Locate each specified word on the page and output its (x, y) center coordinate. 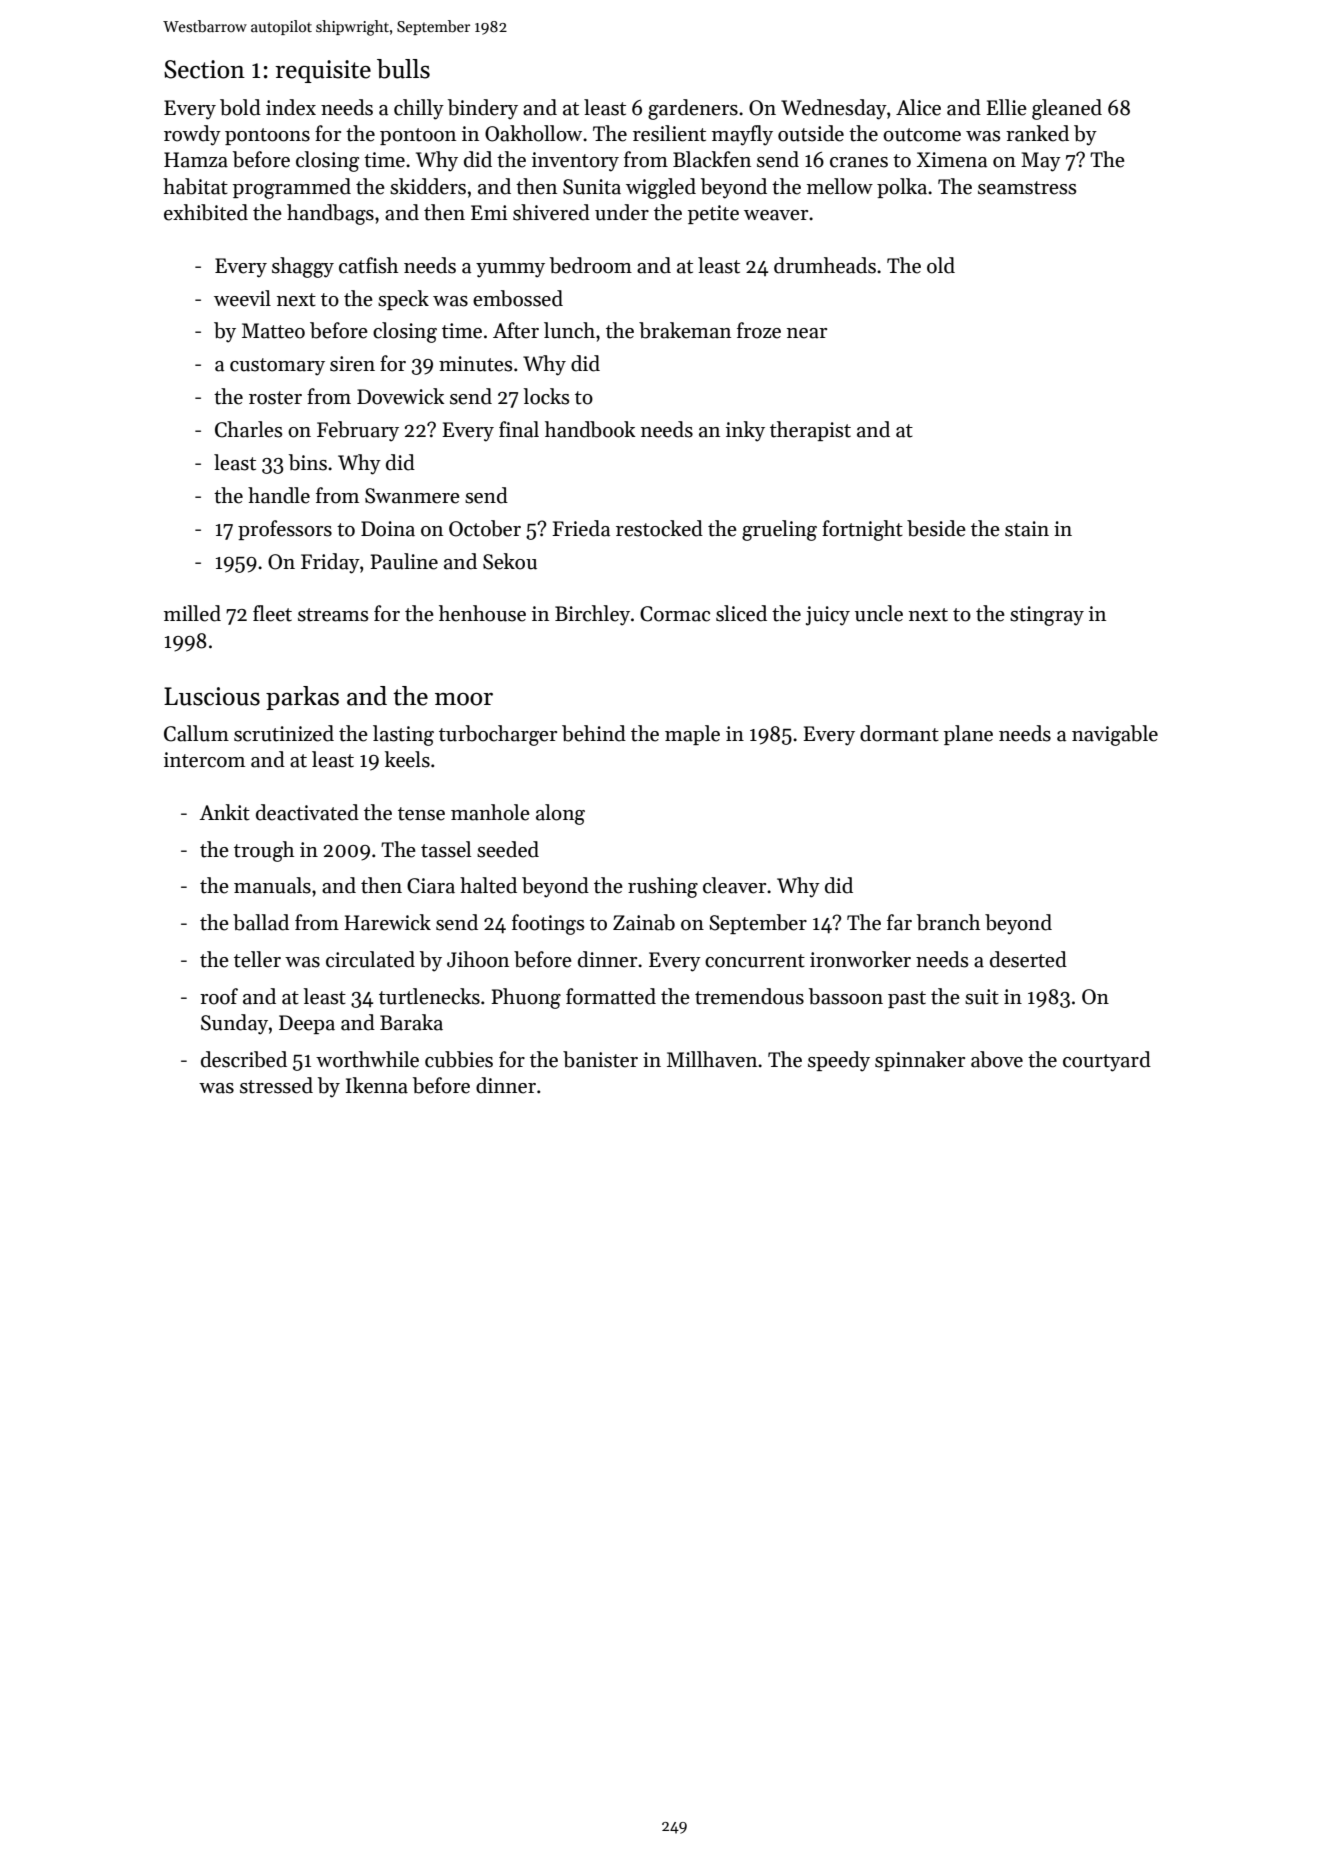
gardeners (693, 109)
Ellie (1006, 107)
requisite (323, 71)
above (997, 1059)
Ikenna (377, 1085)
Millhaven (712, 1059)
